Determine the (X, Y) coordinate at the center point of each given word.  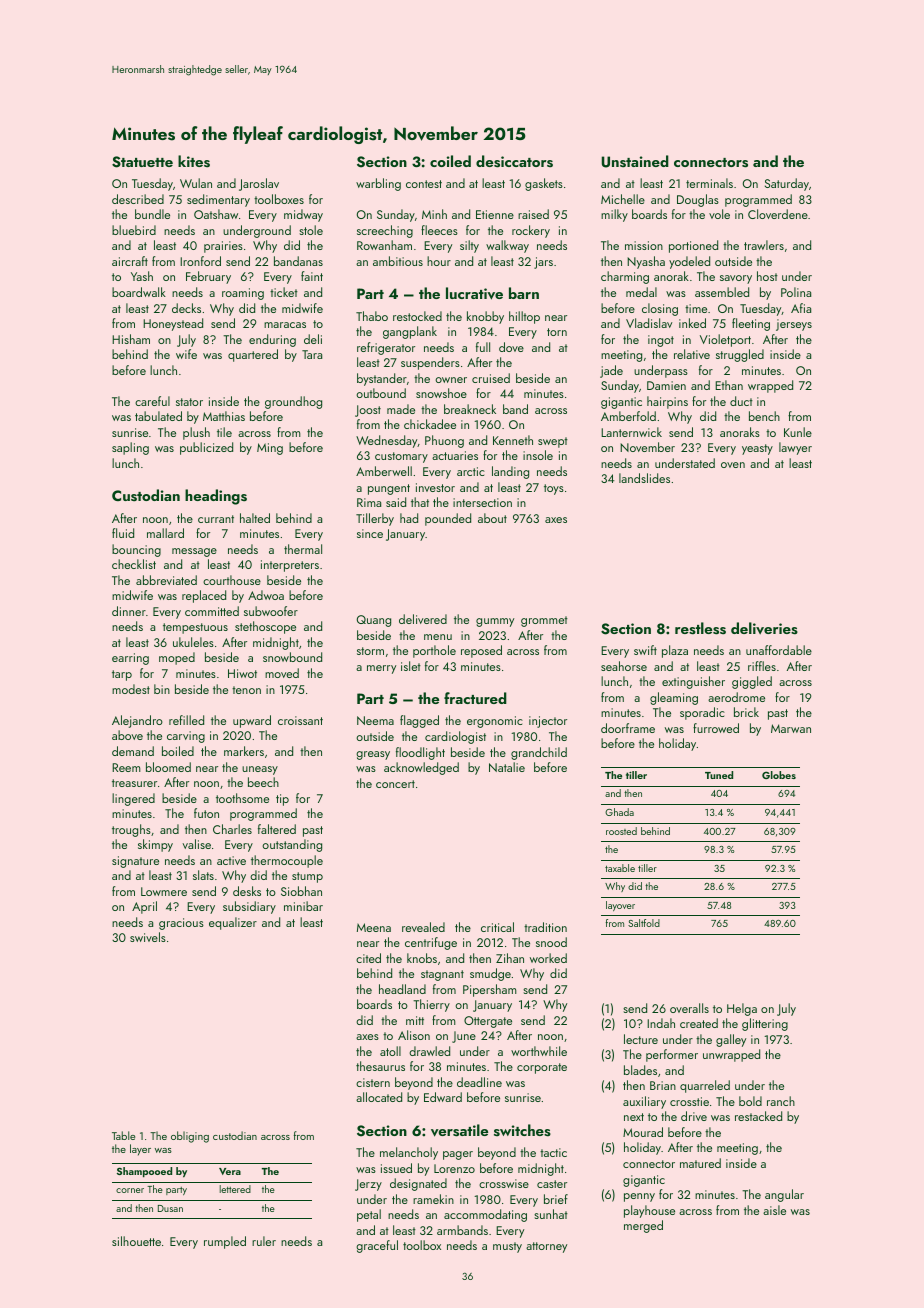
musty (507, 1247)
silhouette (136, 1241)
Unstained (635, 161)
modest (131, 689)
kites (194, 161)
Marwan (791, 728)
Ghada (619, 812)
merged (643, 1226)
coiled (450, 161)
